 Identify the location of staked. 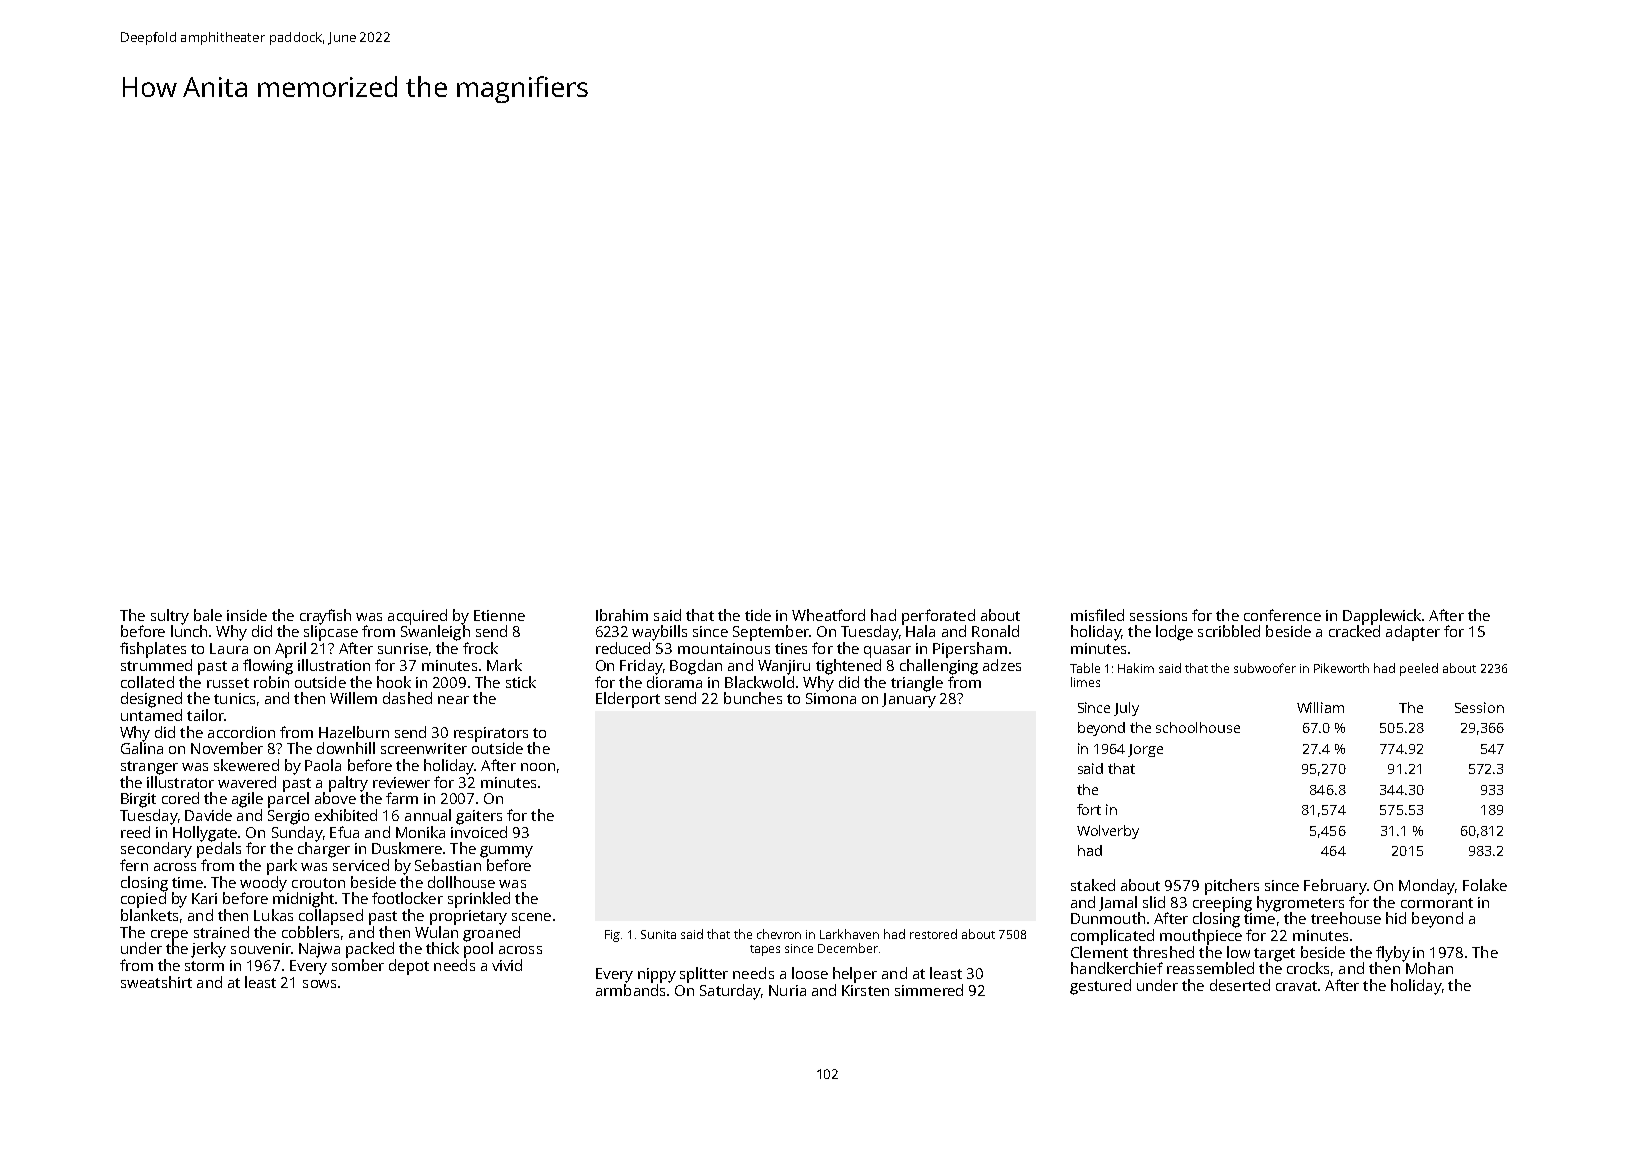
(1093, 885).
